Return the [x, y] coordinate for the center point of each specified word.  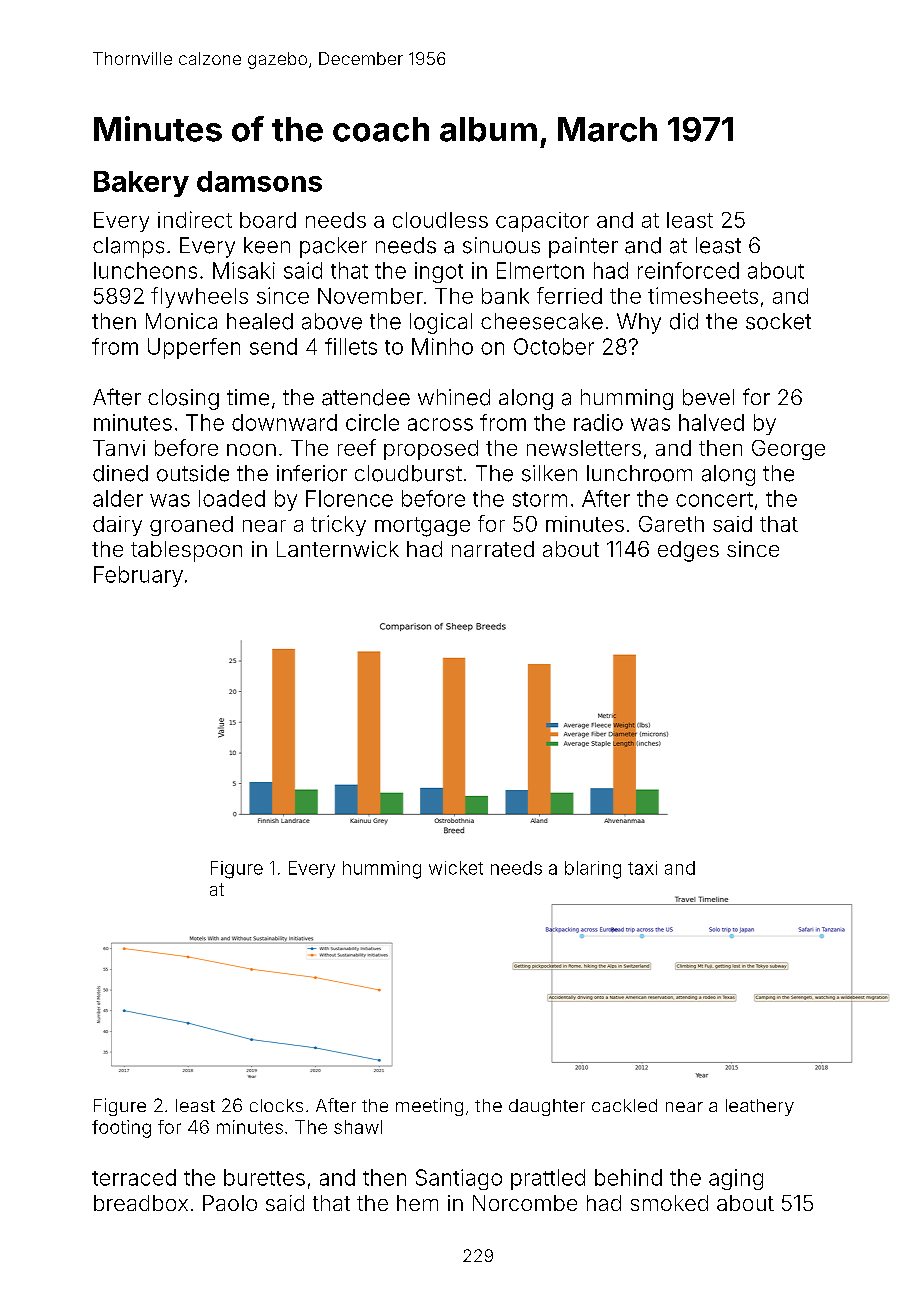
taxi [642, 868]
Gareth [671, 524]
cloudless [440, 220]
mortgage [422, 527]
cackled [624, 1105]
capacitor [542, 222]
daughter [547, 1107]
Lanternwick [338, 549]
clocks [276, 1105]
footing [121, 1129]
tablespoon [186, 551]
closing [183, 399]
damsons [259, 181]
